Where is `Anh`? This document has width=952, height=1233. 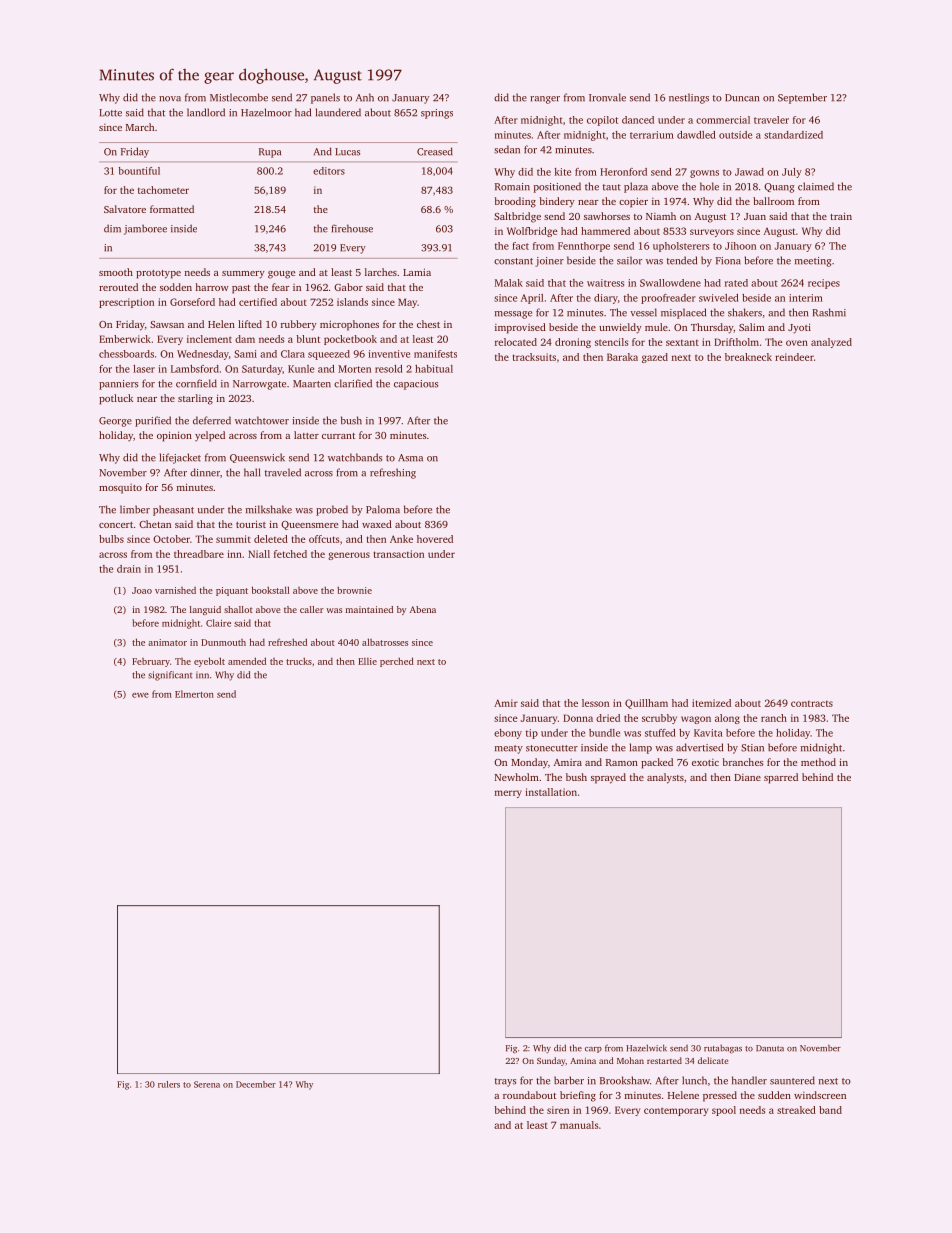
Anh is located at coordinates (365, 97).
